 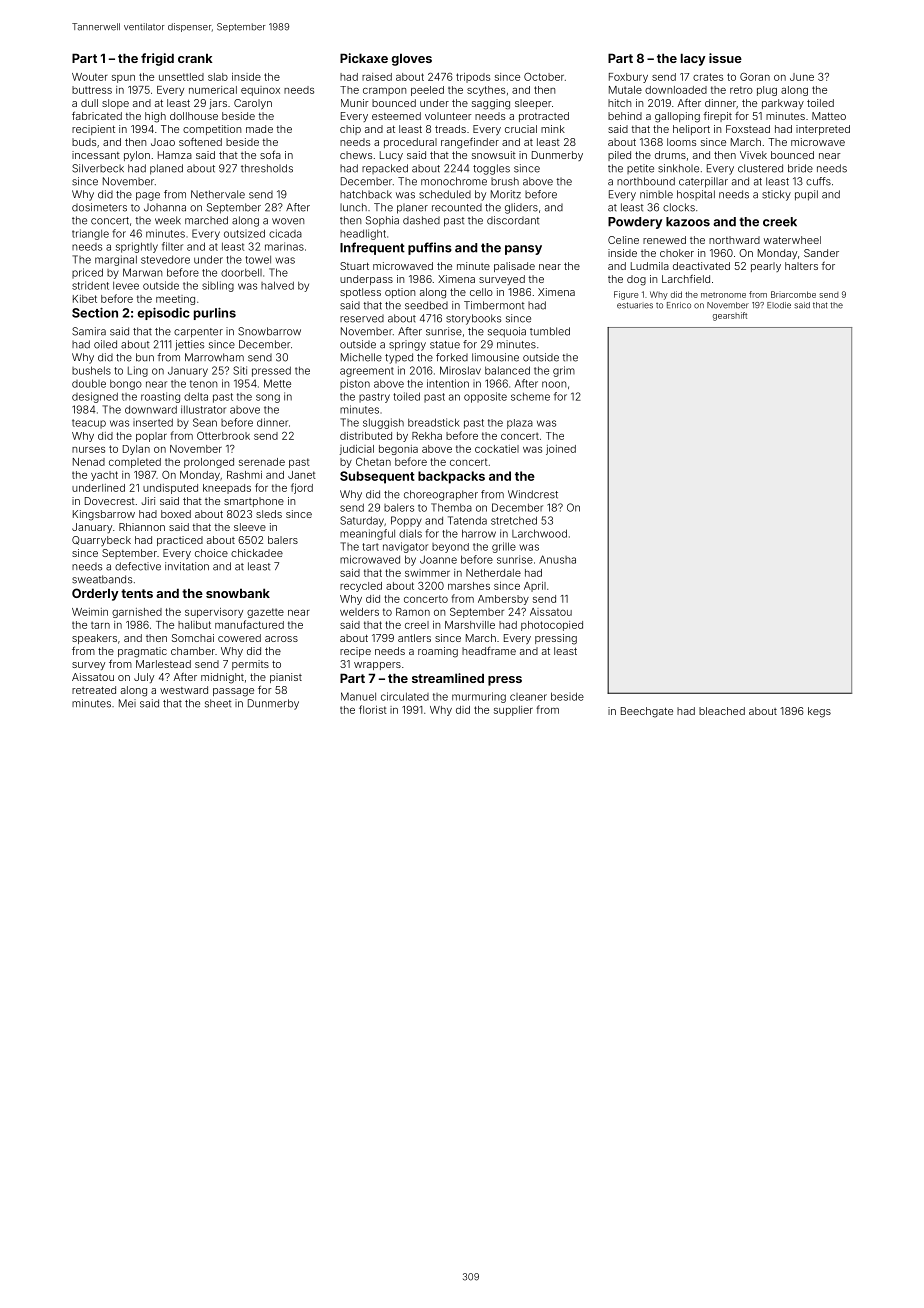 What do you see at coordinates (783, 104) in the screenshot?
I see `parkway` at bounding box center [783, 104].
